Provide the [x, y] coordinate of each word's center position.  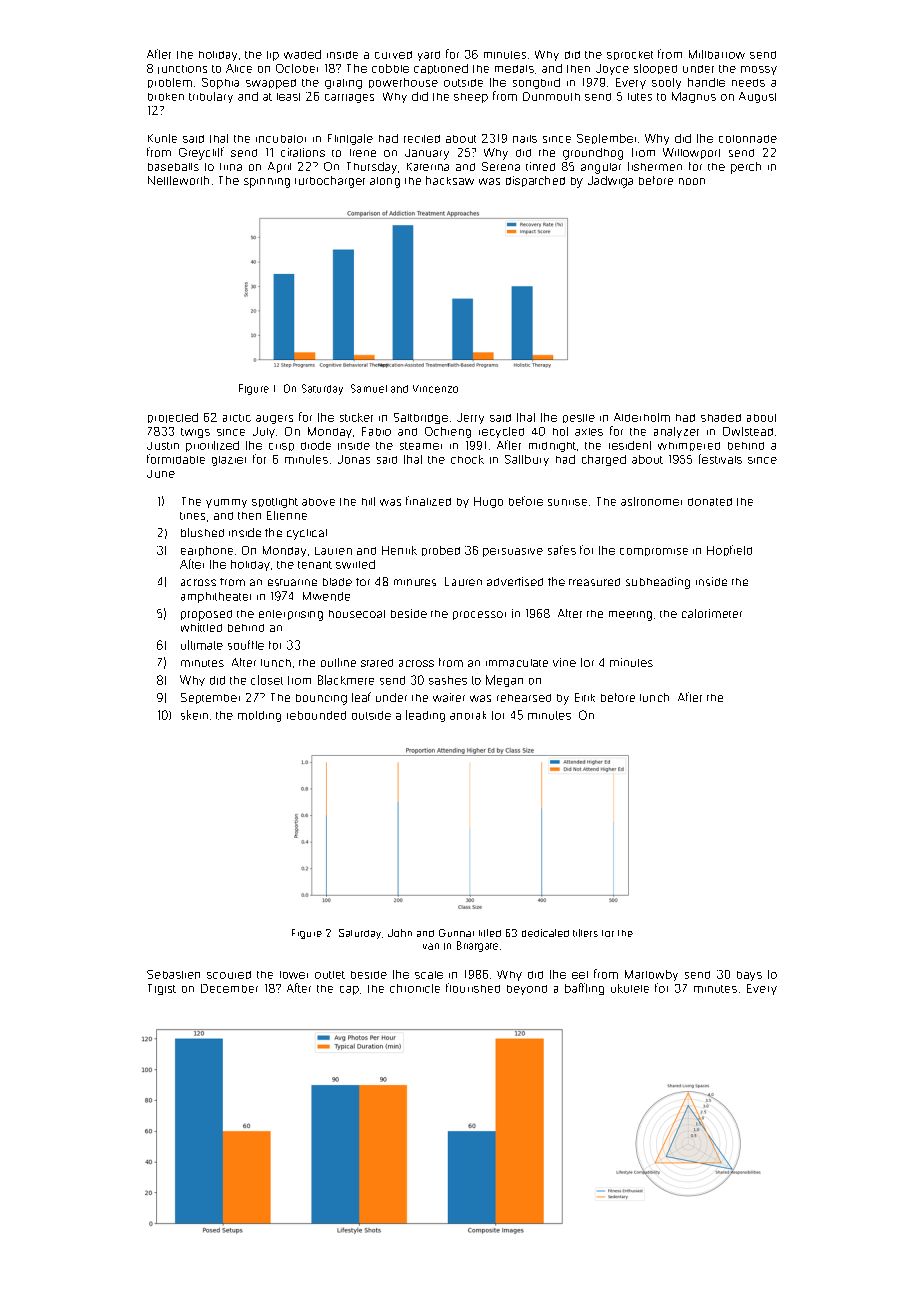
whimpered [689, 446]
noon [692, 181]
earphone [207, 551]
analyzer [676, 432]
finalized [428, 501]
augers [274, 419]
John [400, 933]
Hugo [488, 502]
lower [294, 975]
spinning [267, 183]
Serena [501, 166]
